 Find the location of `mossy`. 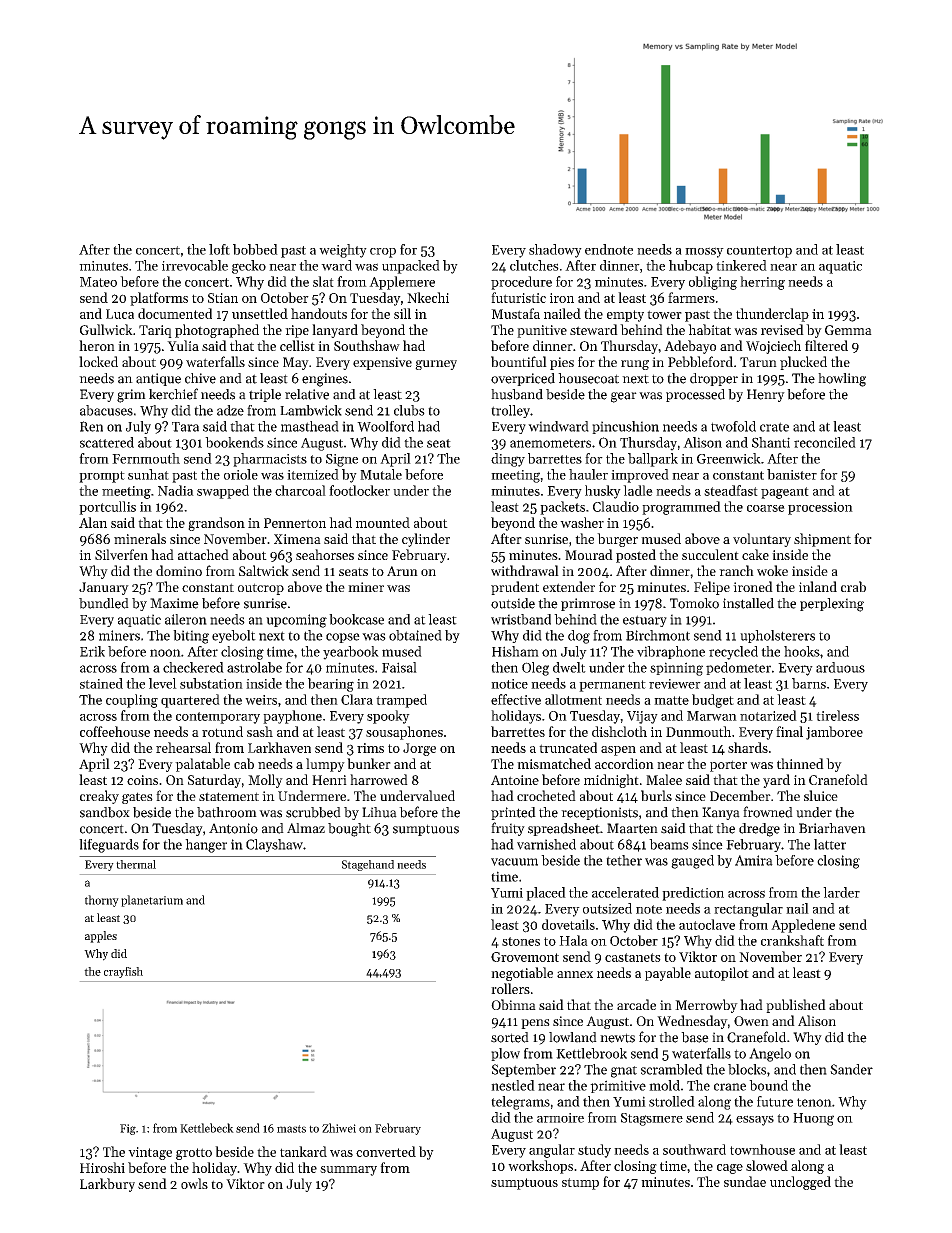

mossy is located at coordinates (704, 252).
